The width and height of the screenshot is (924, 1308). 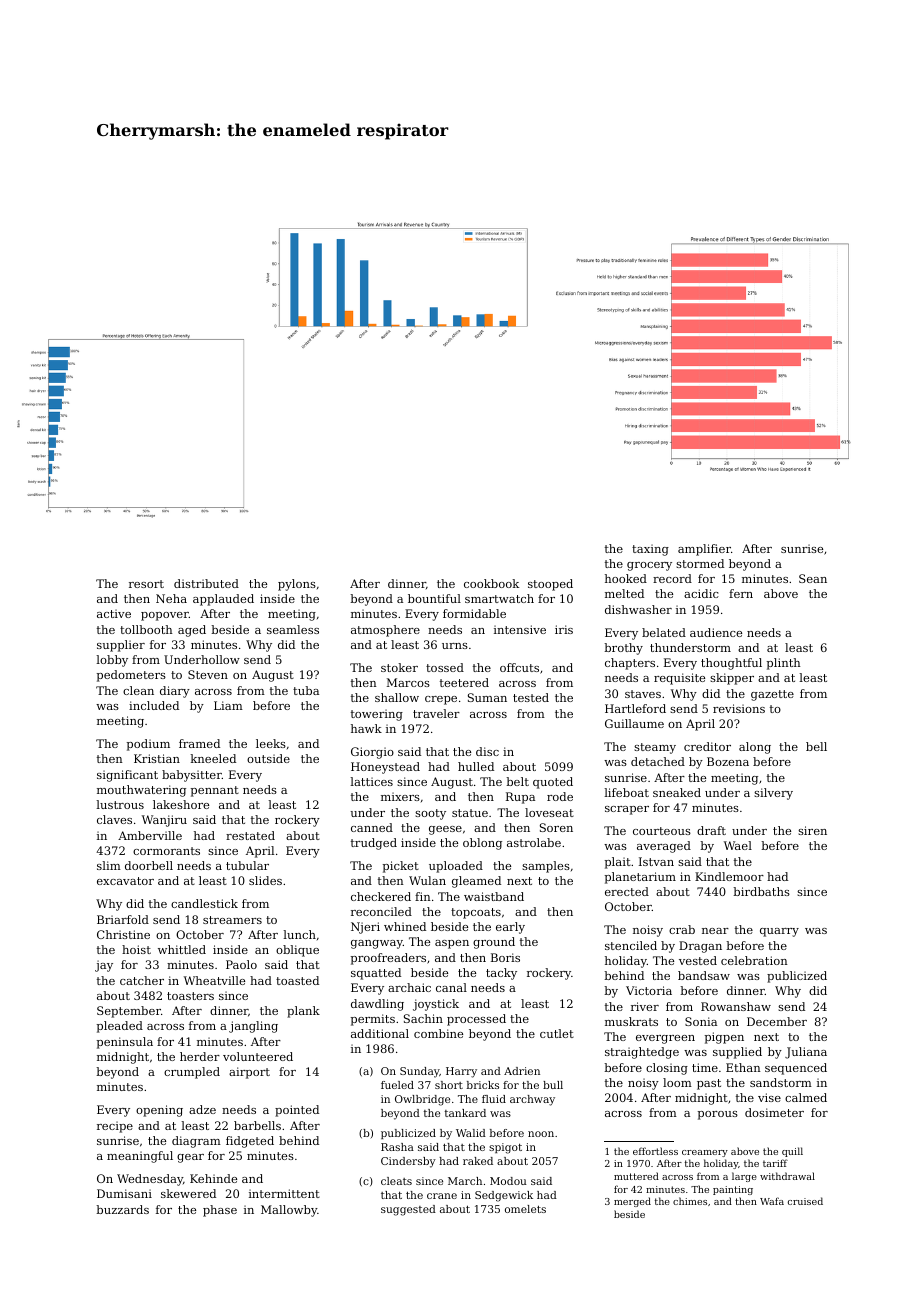 I want to click on cruised, so click(x=805, y=1201).
